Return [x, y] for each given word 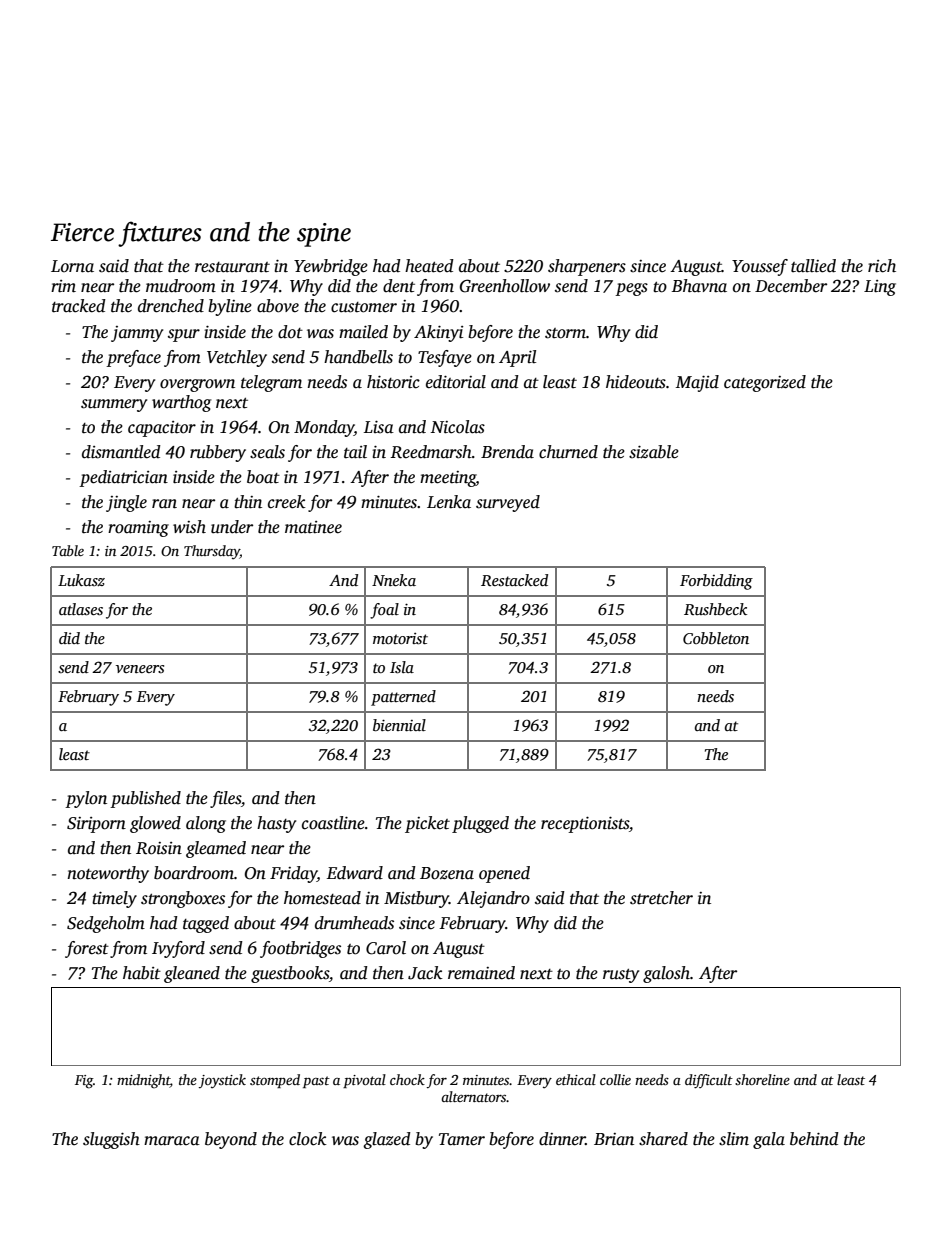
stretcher [661, 898]
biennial [399, 725]
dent [399, 286]
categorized [765, 383]
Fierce [82, 232]
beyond [231, 1140]
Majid [697, 383]
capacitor [162, 429]
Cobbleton [716, 638]
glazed [387, 1140]
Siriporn [96, 825]
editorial [456, 382]
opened [504, 874]
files [225, 799]
